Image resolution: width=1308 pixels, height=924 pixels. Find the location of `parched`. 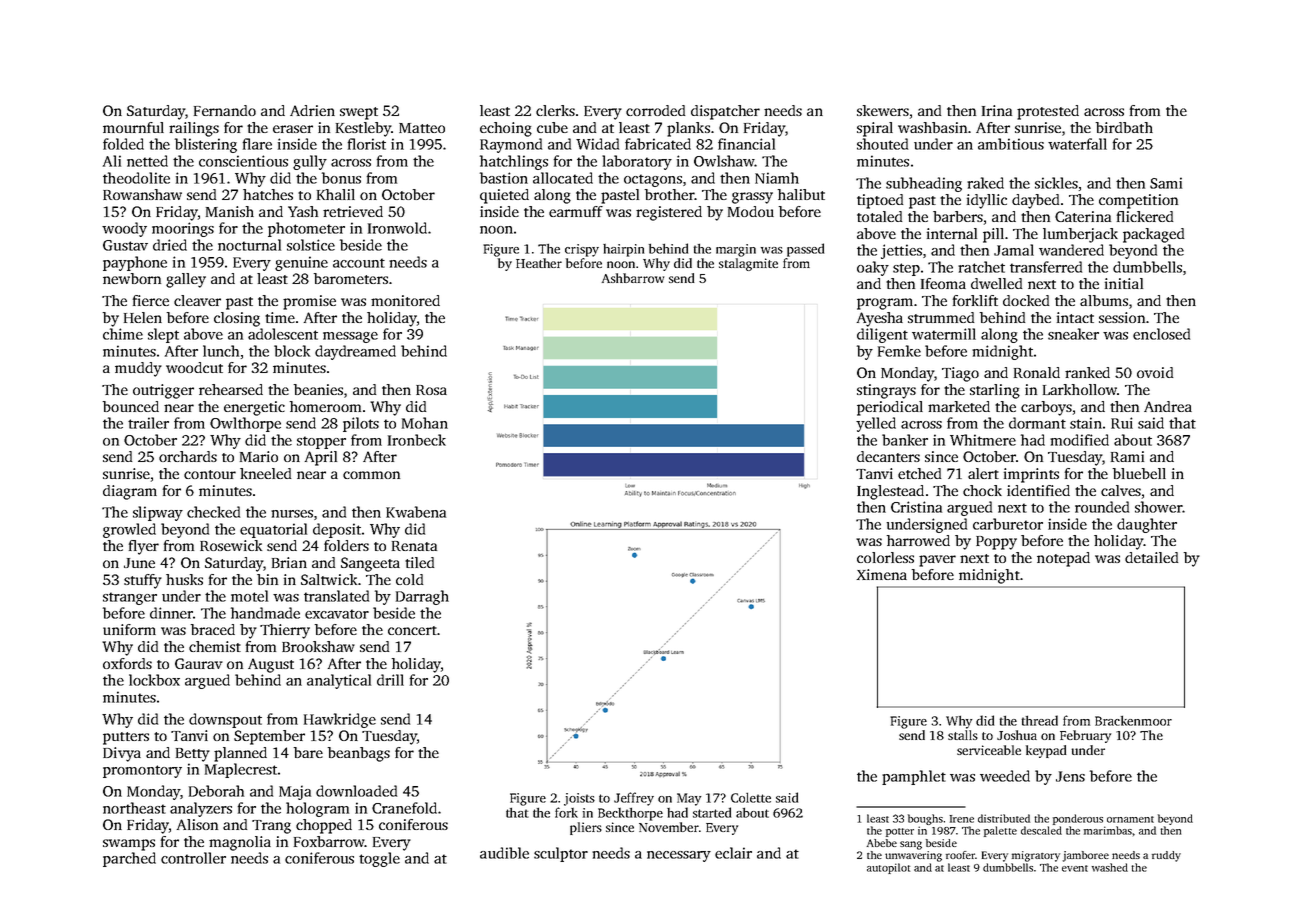

parched is located at coordinates (129, 859).
